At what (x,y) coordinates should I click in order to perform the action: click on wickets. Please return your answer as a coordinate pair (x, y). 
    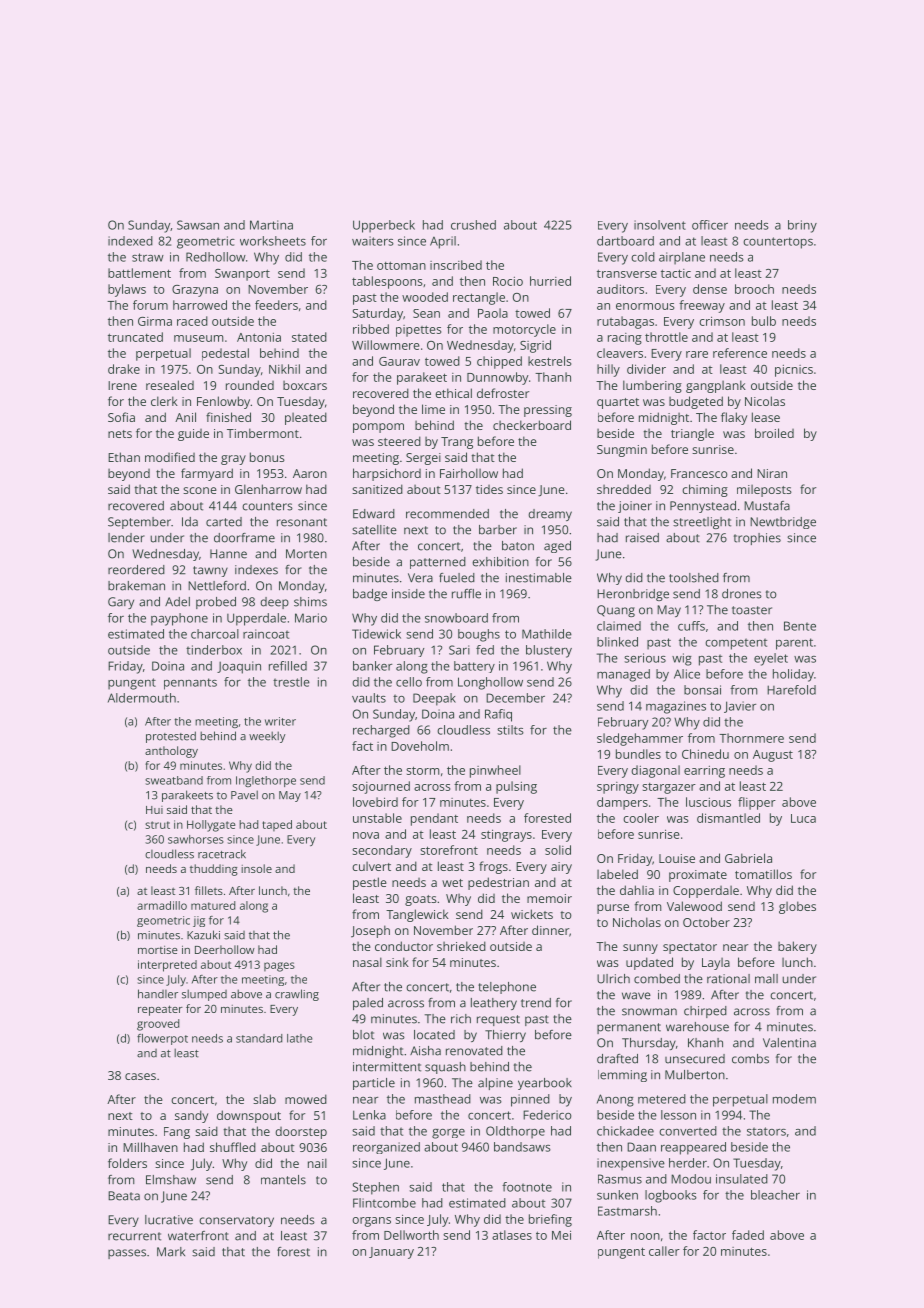
    Looking at the image, I should click on (532, 914).
